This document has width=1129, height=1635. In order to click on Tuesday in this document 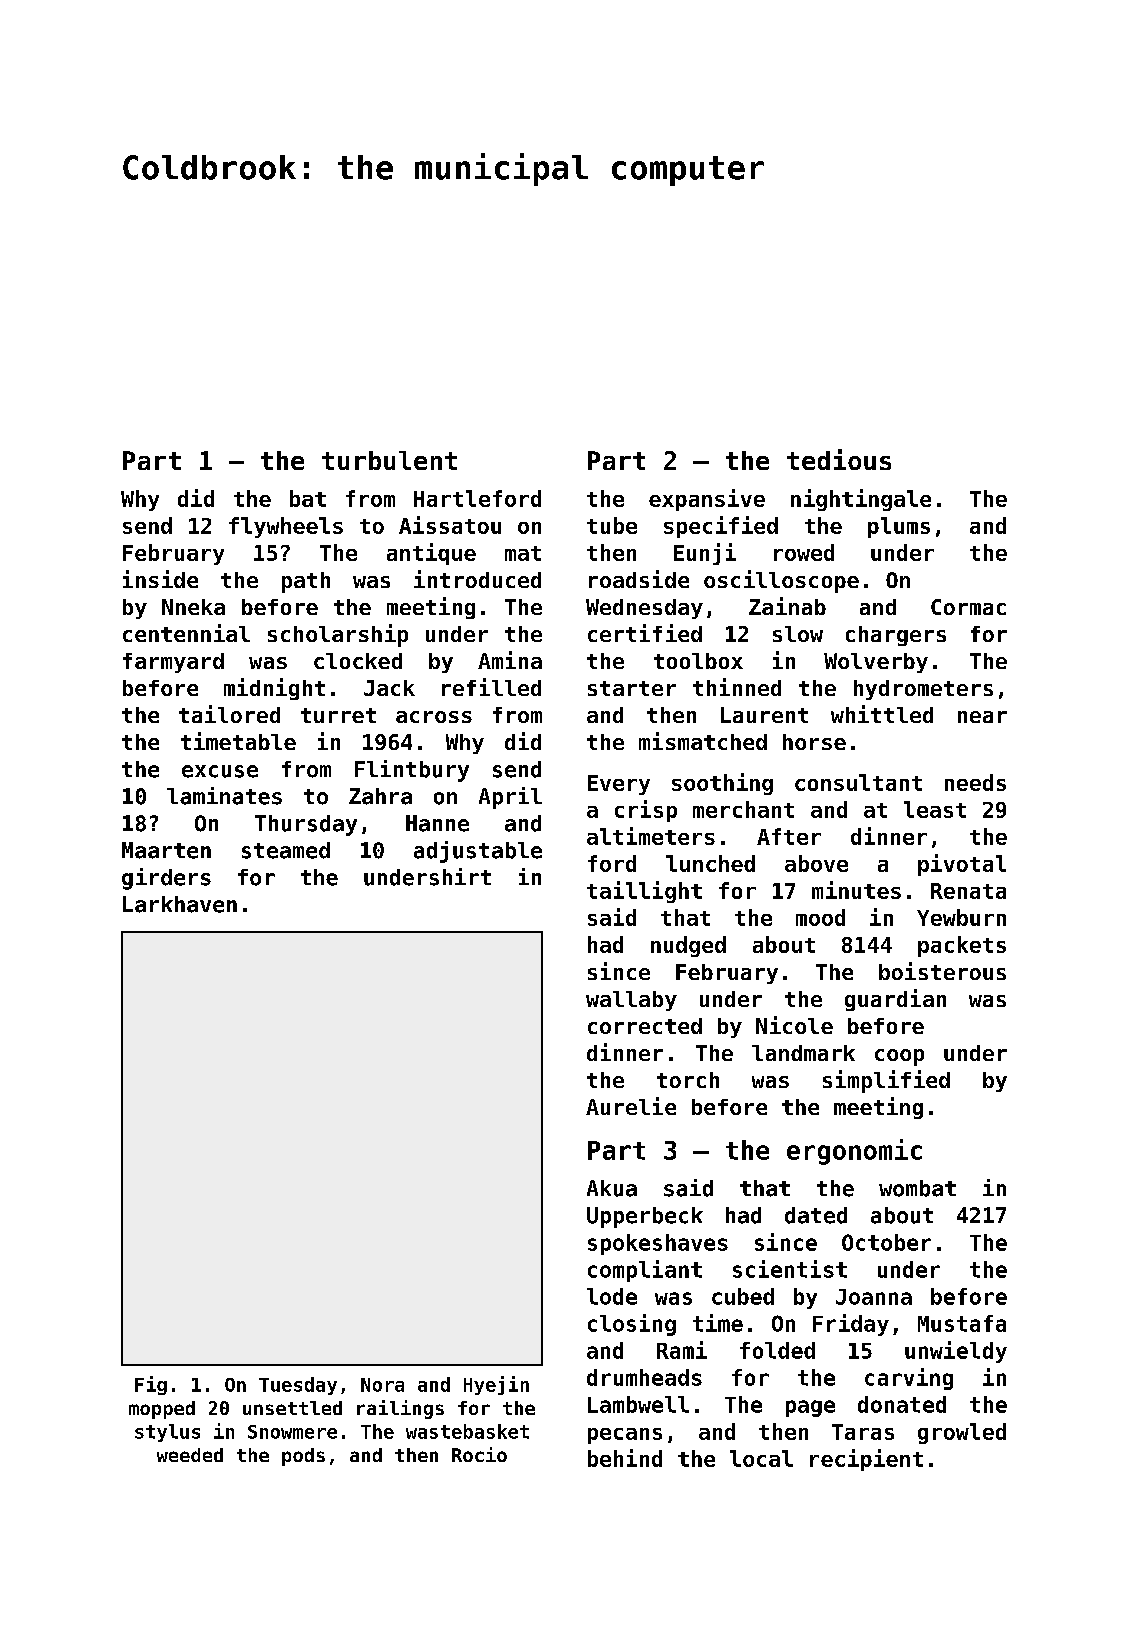, I will do `click(298, 1386)`.
